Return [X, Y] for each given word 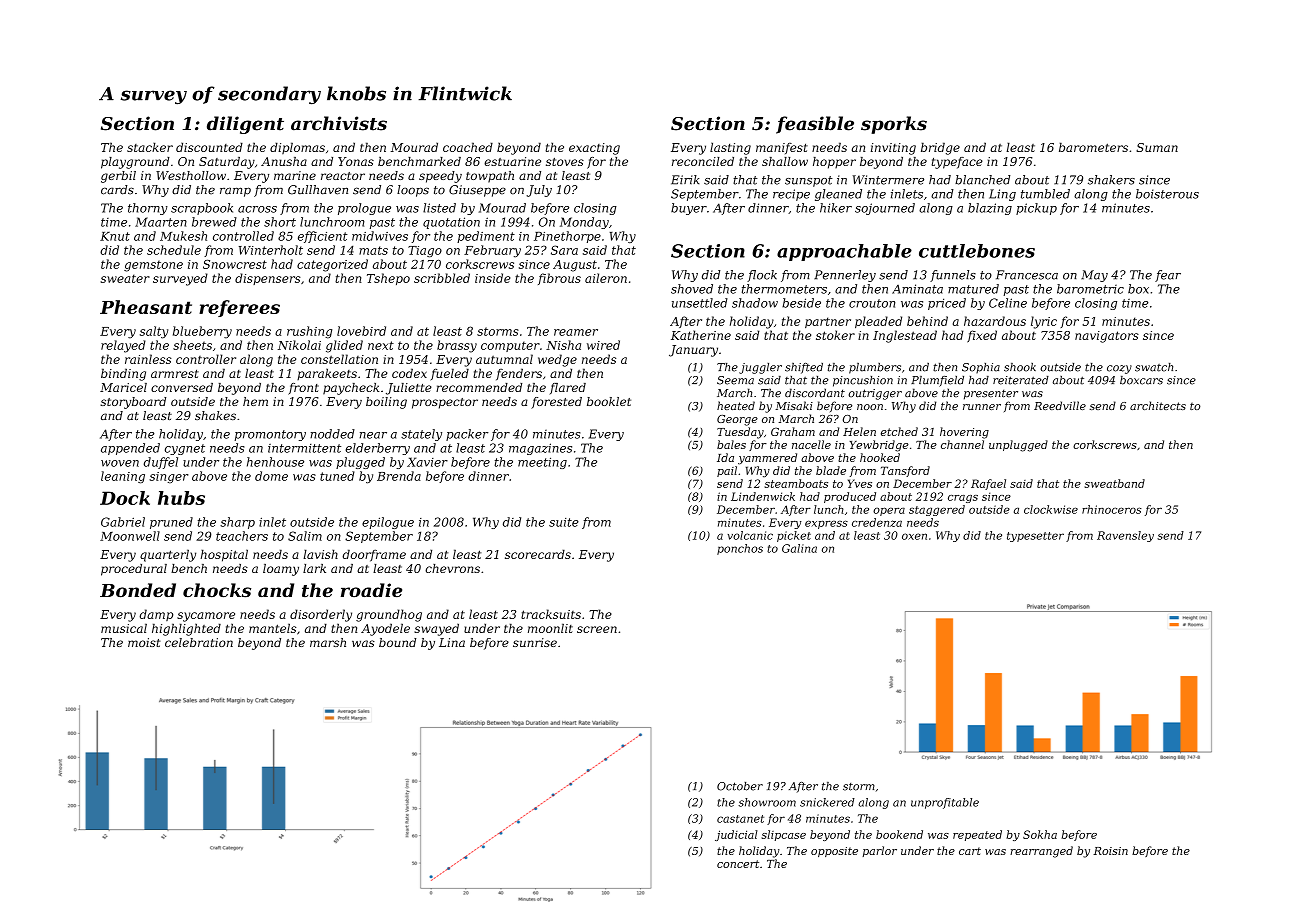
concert [738, 864]
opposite [834, 852]
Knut [115, 236]
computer [510, 346]
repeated [977, 835]
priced [947, 304]
